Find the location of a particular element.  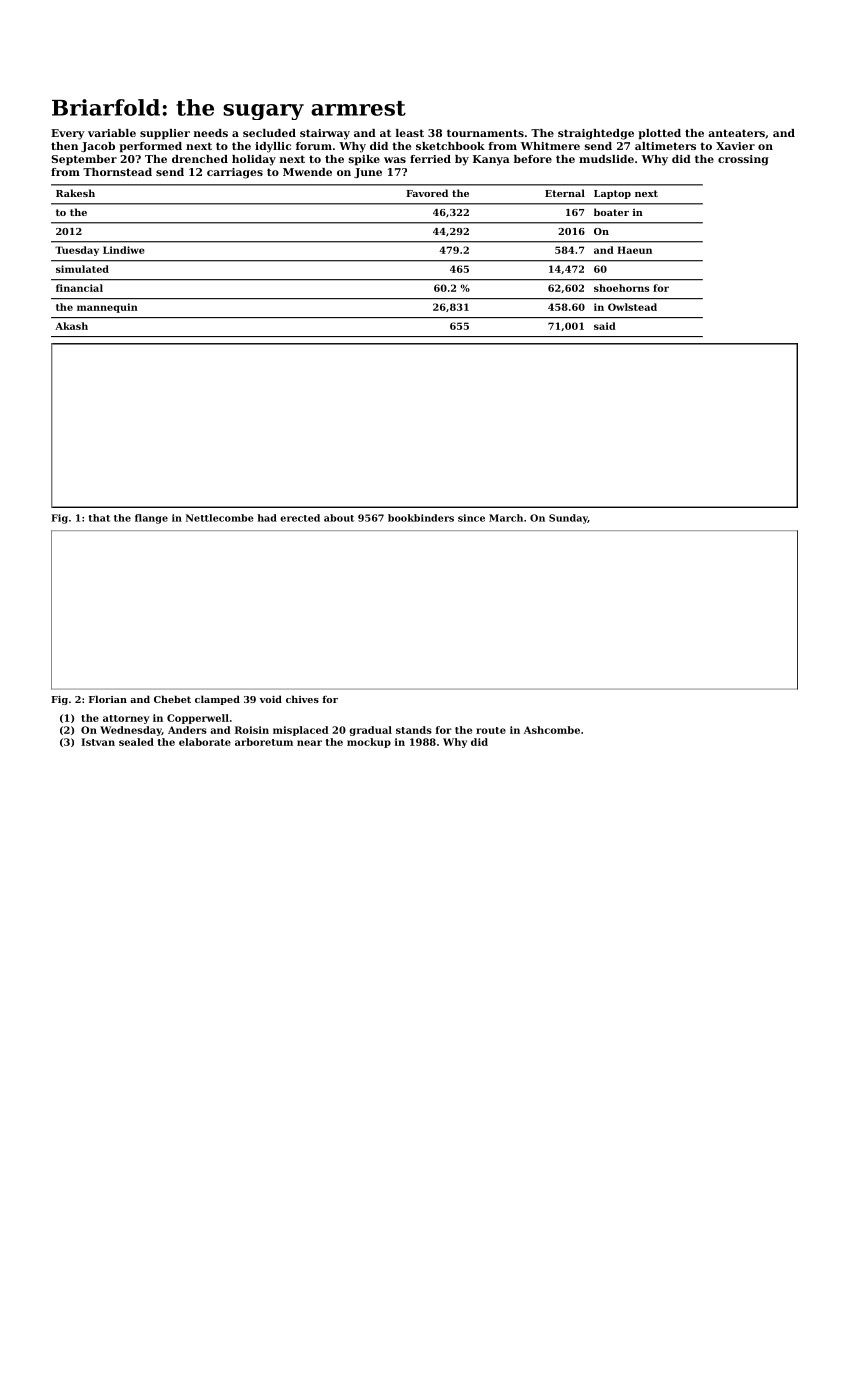

about is located at coordinates (339, 518).
